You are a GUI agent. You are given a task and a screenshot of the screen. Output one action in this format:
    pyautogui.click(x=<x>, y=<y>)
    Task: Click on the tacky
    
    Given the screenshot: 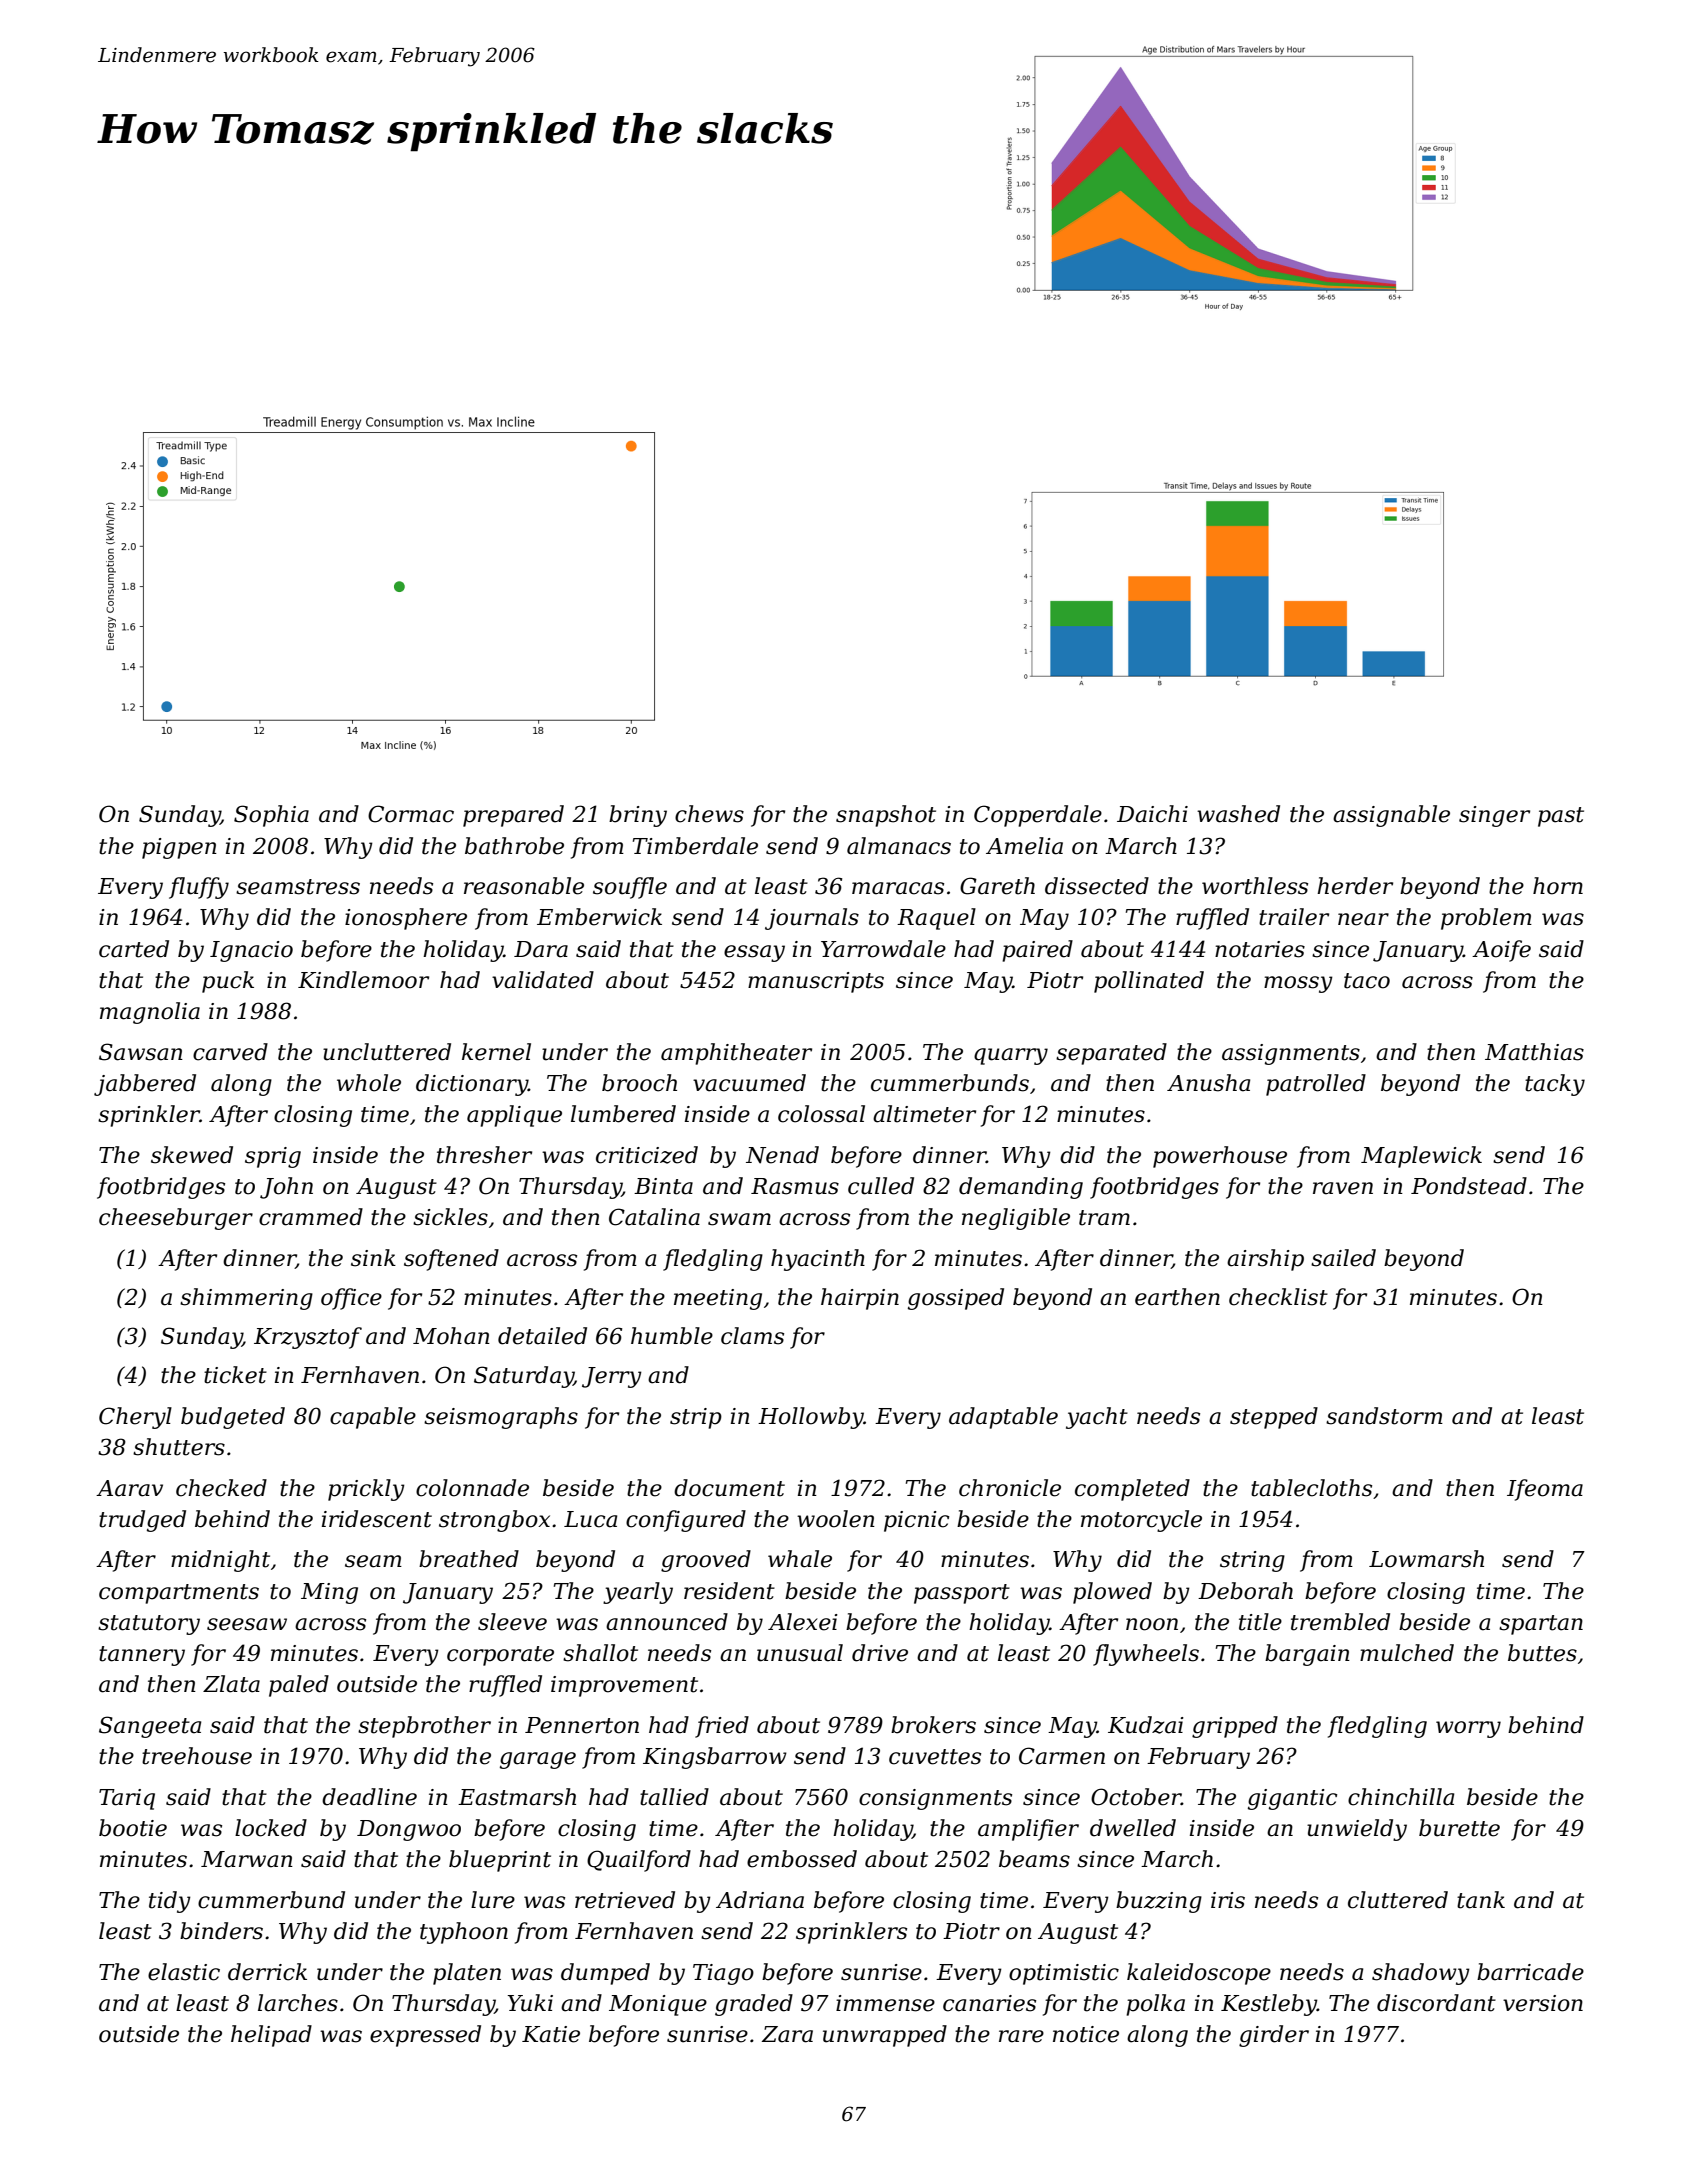 What is the action you would take?
    pyautogui.click(x=1555, y=1085)
